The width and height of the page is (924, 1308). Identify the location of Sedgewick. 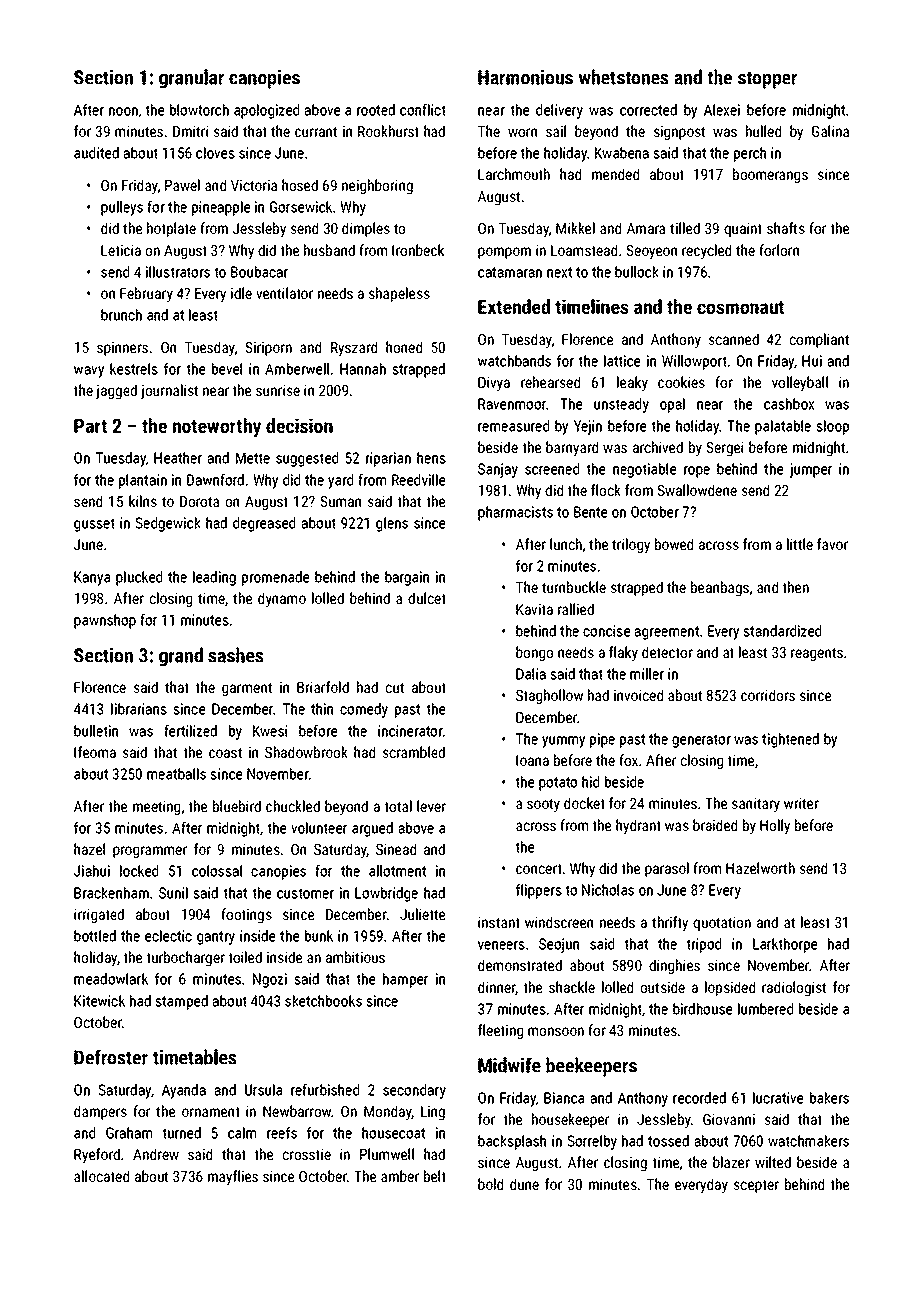
(168, 524).
